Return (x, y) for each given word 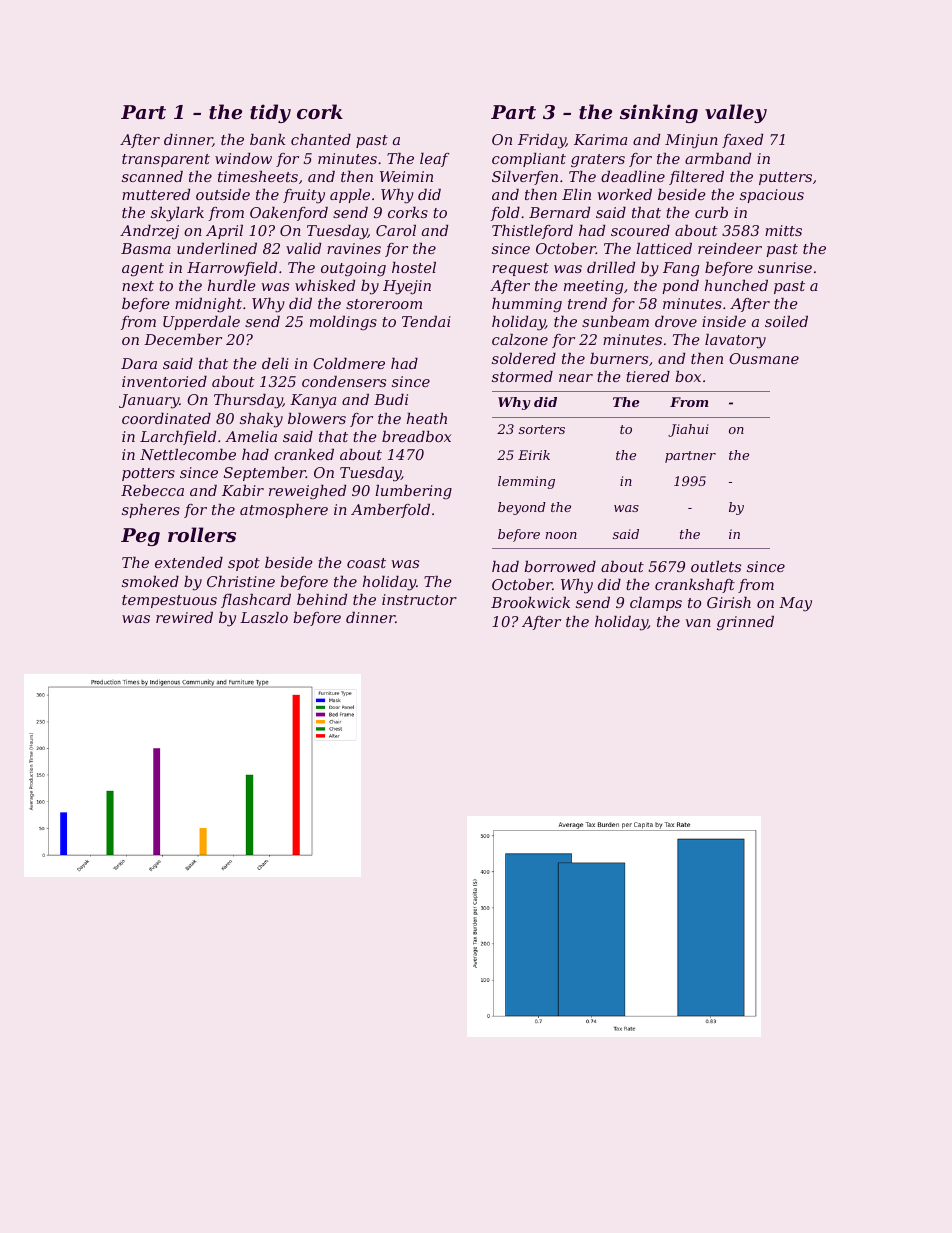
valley (736, 113)
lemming (526, 482)
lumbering (413, 492)
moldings (343, 323)
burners (619, 358)
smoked (150, 581)
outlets (716, 566)
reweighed (307, 492)
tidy (270, 113)
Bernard (559, 212)
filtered (696, 178)
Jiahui (688, 430)
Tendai (426, 321)
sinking (659, 113)
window (243, 158)
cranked (304, 454)
